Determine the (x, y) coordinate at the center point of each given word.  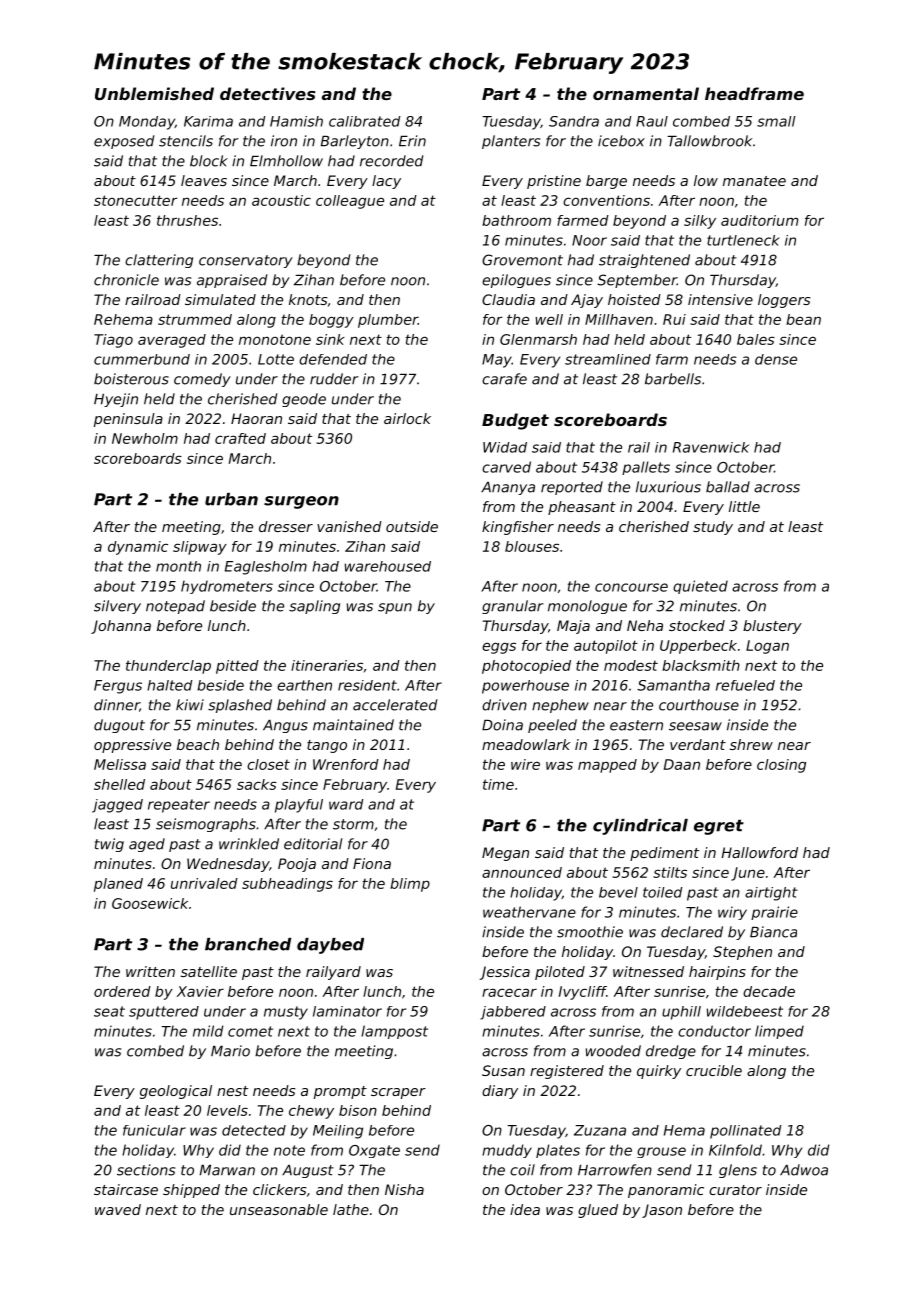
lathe (351, 1209)
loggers (784, 301)
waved (118, 1209)
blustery (772, 627)
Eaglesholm (266, 568)
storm (353, 824)
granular (512, 607)
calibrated (364, 121)
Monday (147, 123)
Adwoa (804, 1170)
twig (109, 845)
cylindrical (640, 827)
